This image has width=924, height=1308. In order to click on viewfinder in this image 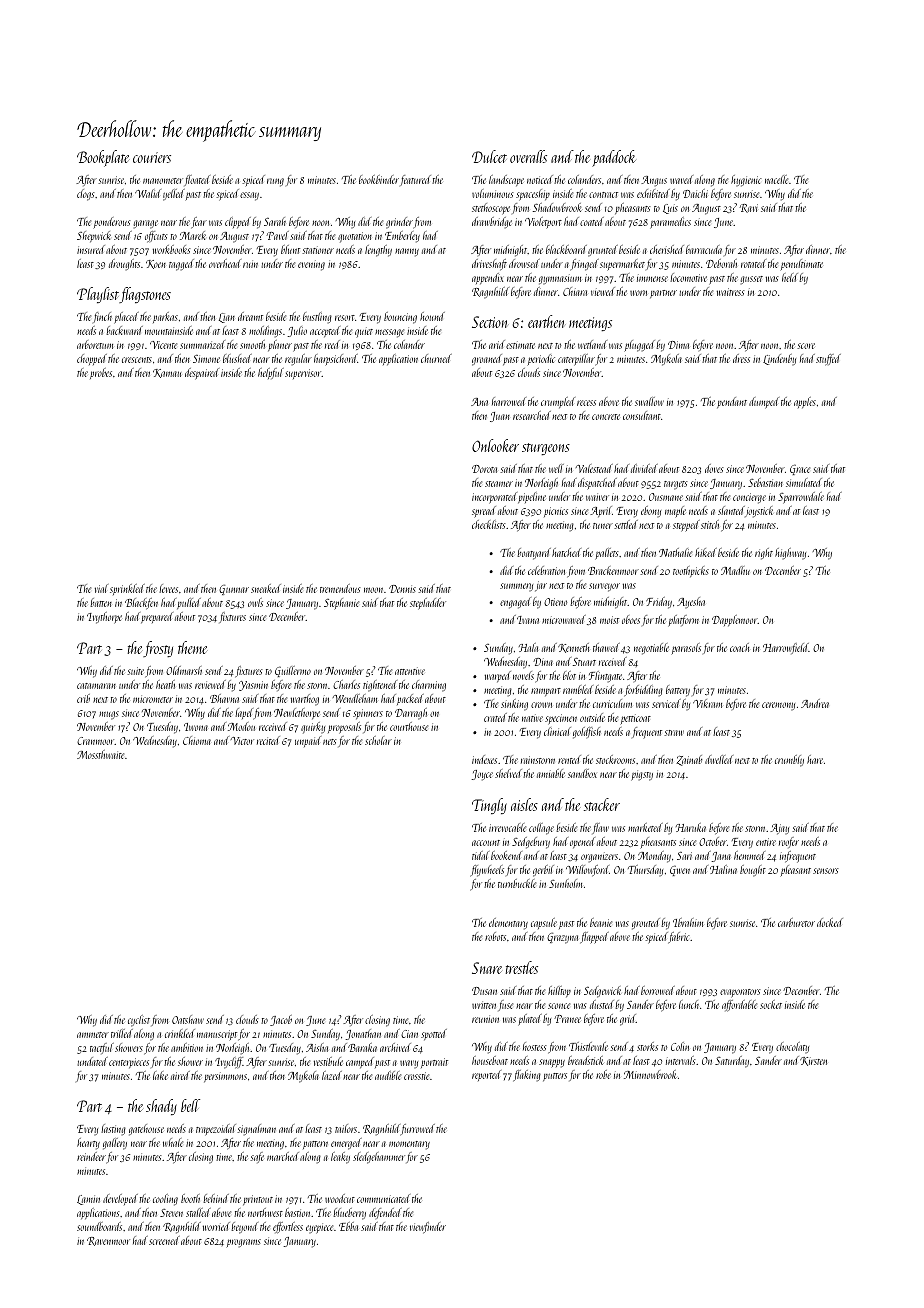, I will do `click(428, 1228)`.
